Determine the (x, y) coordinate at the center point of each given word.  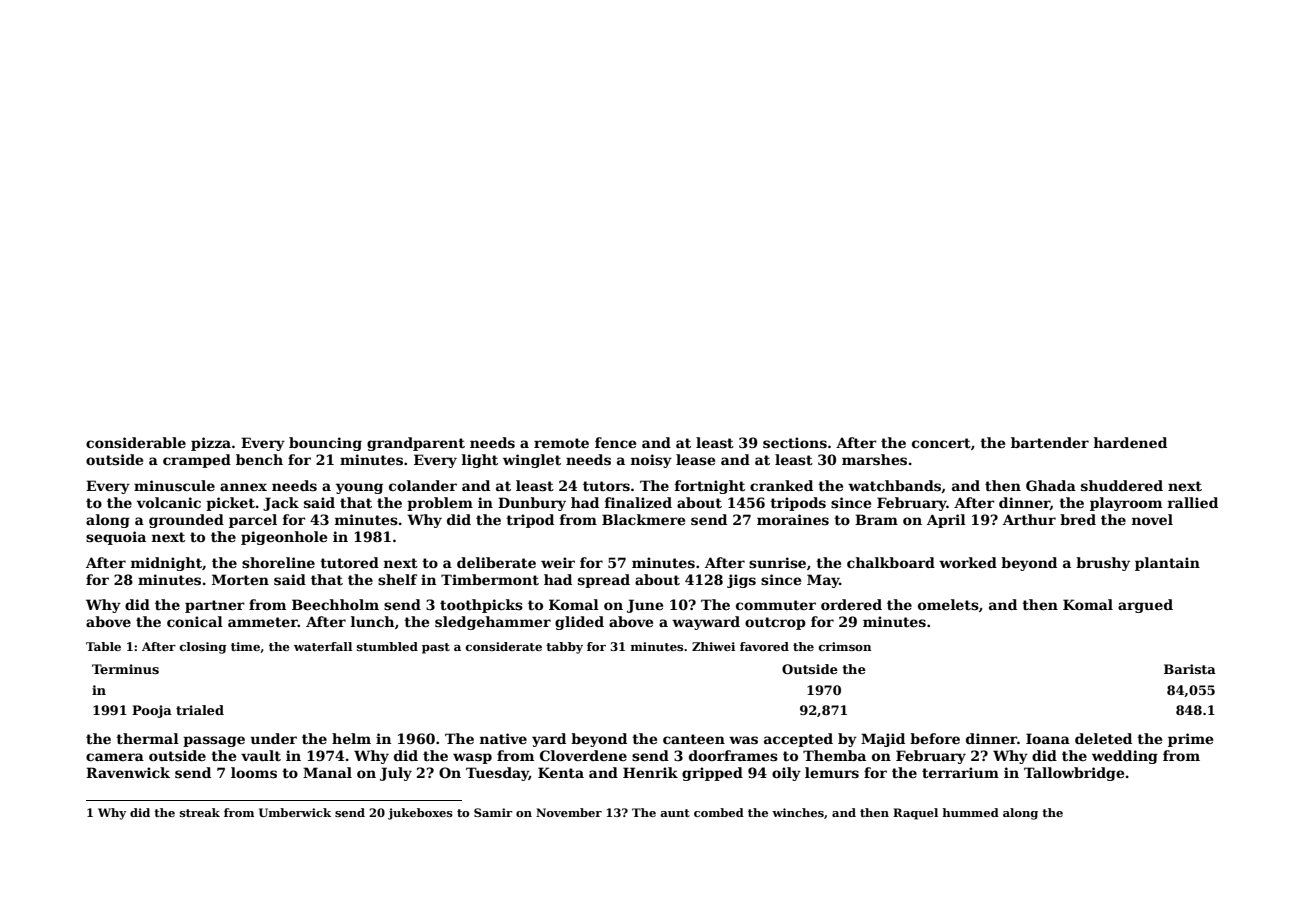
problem (440, 504)
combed (719, 812)
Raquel (915, 814)
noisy (651, 461)
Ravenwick (128, 772)
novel (1152, 519)
